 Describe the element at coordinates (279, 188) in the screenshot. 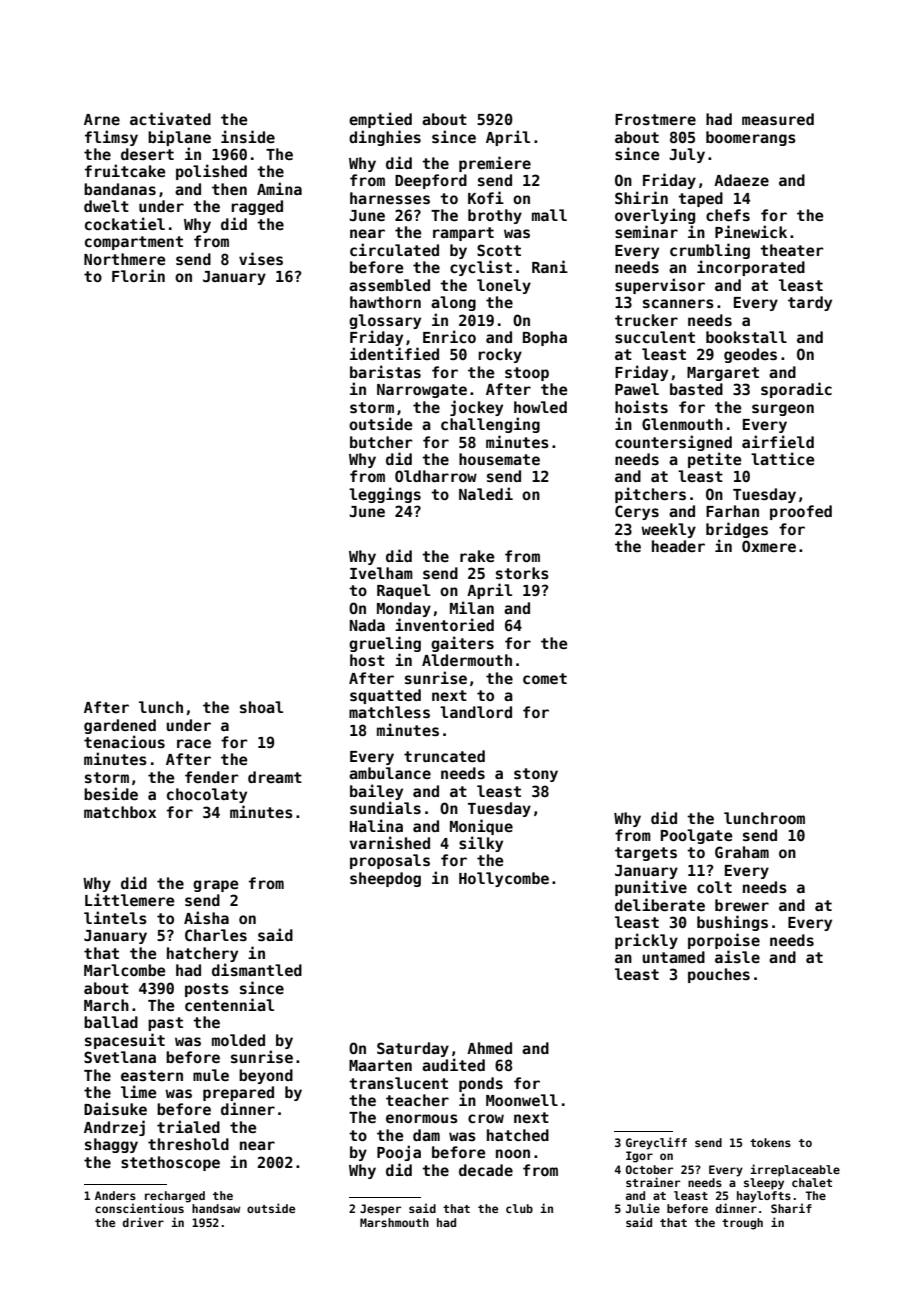

I see `Amina` at that location.
